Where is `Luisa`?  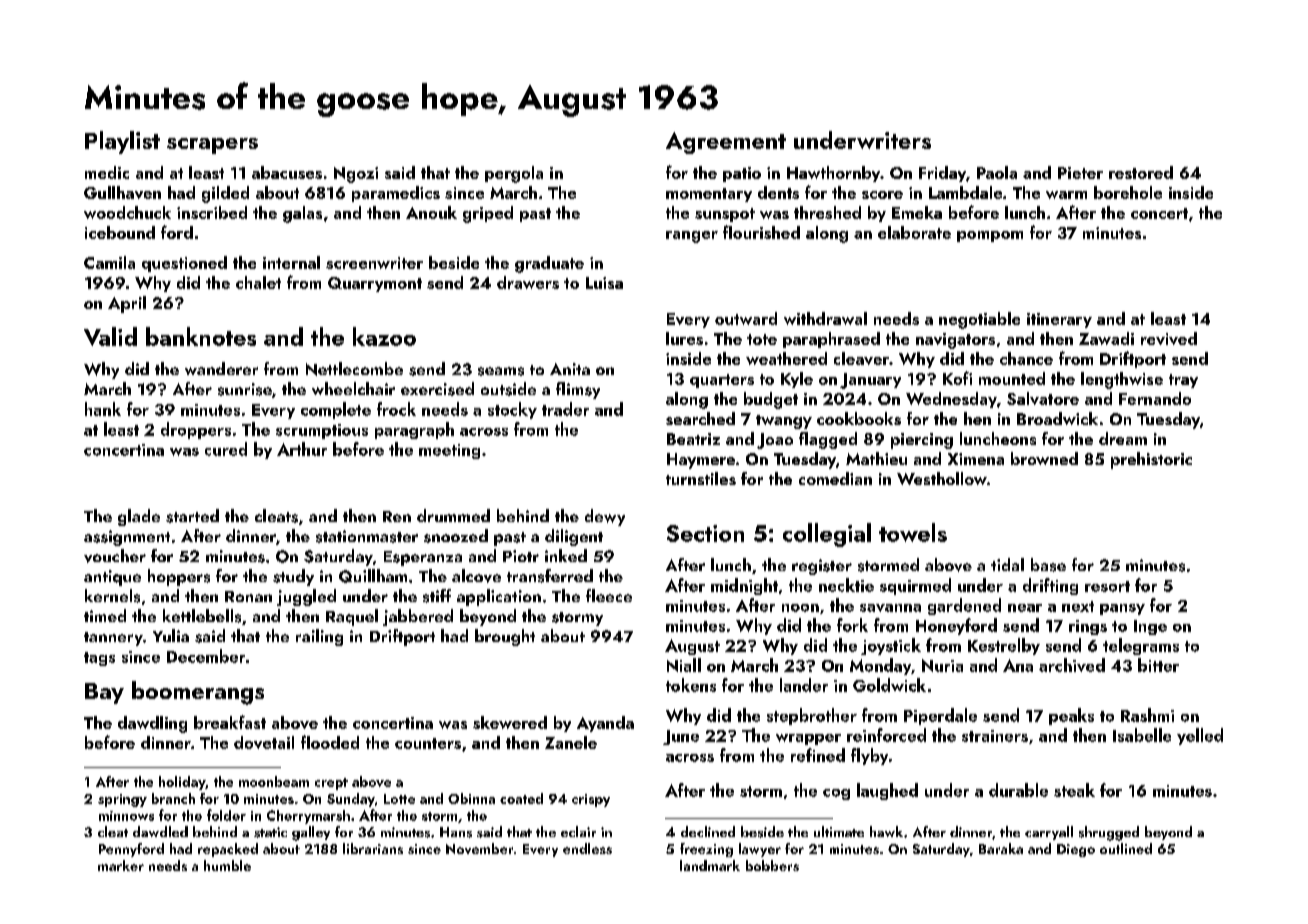 Luisa is located at coordinates (604, 283).
